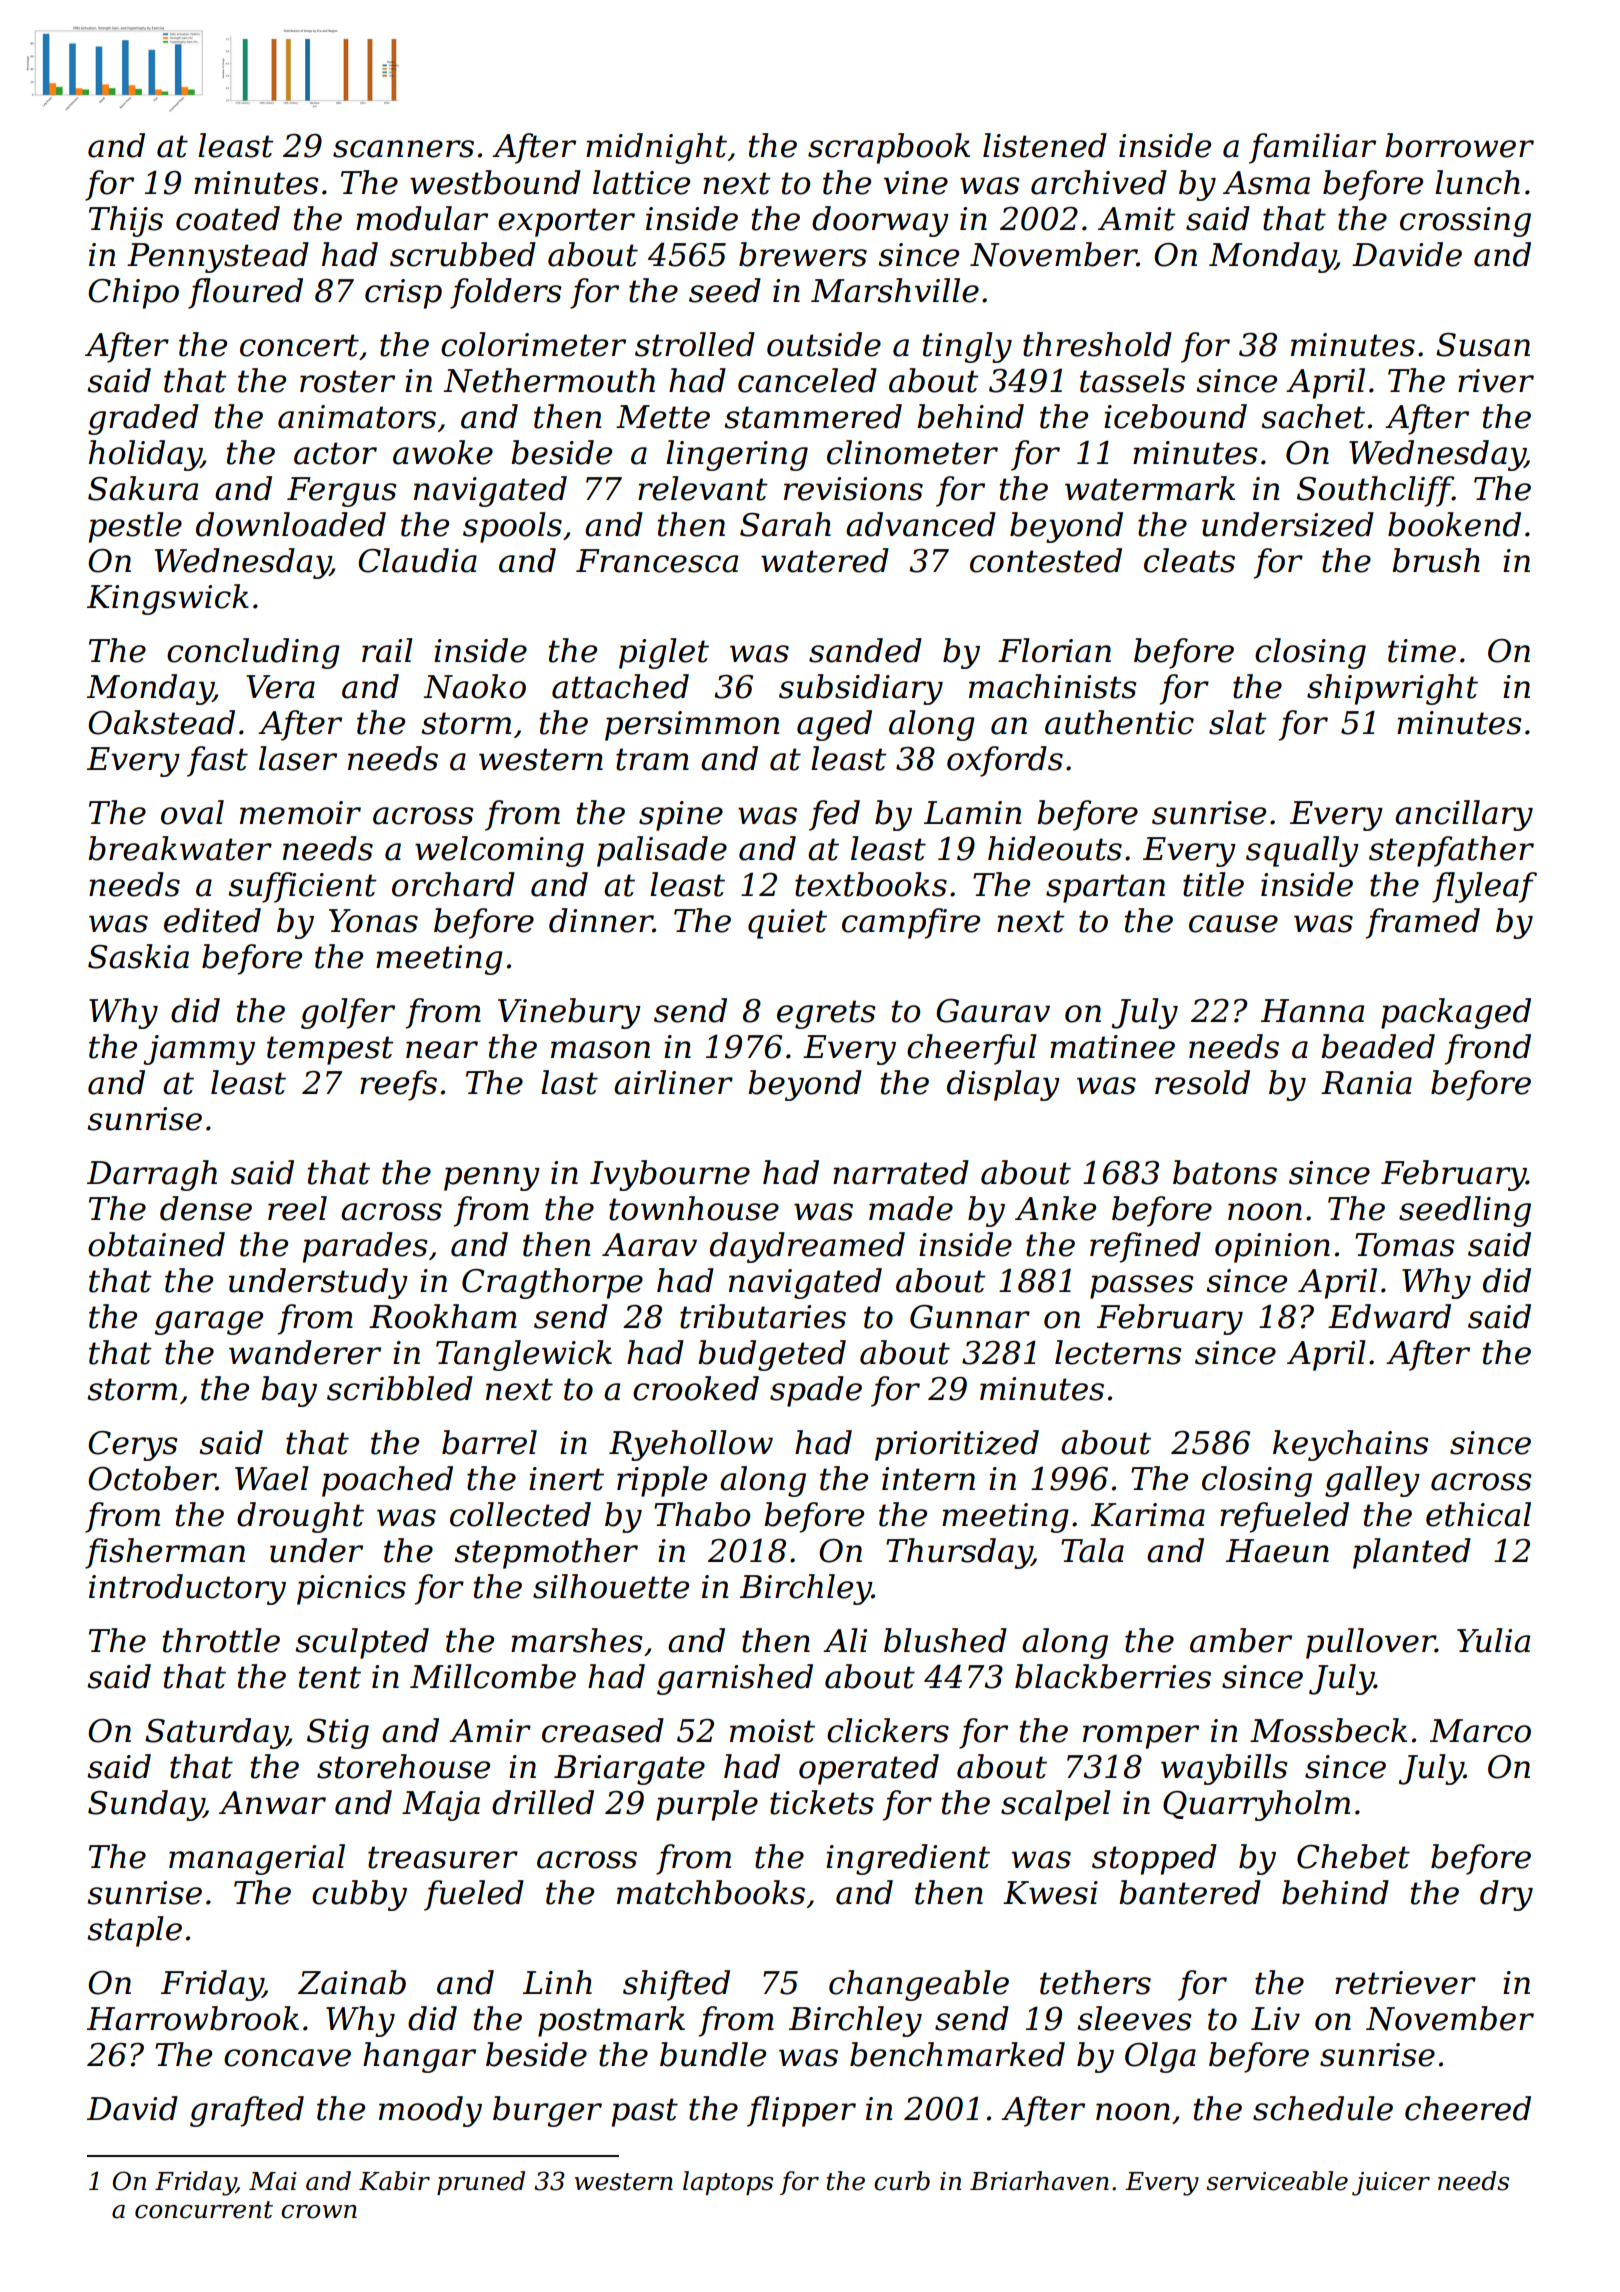 This screenshot has width=1620, height=2292. Describe the element at coordinates (126, 221) in the screenshot. I see `Thijs` at that location.
